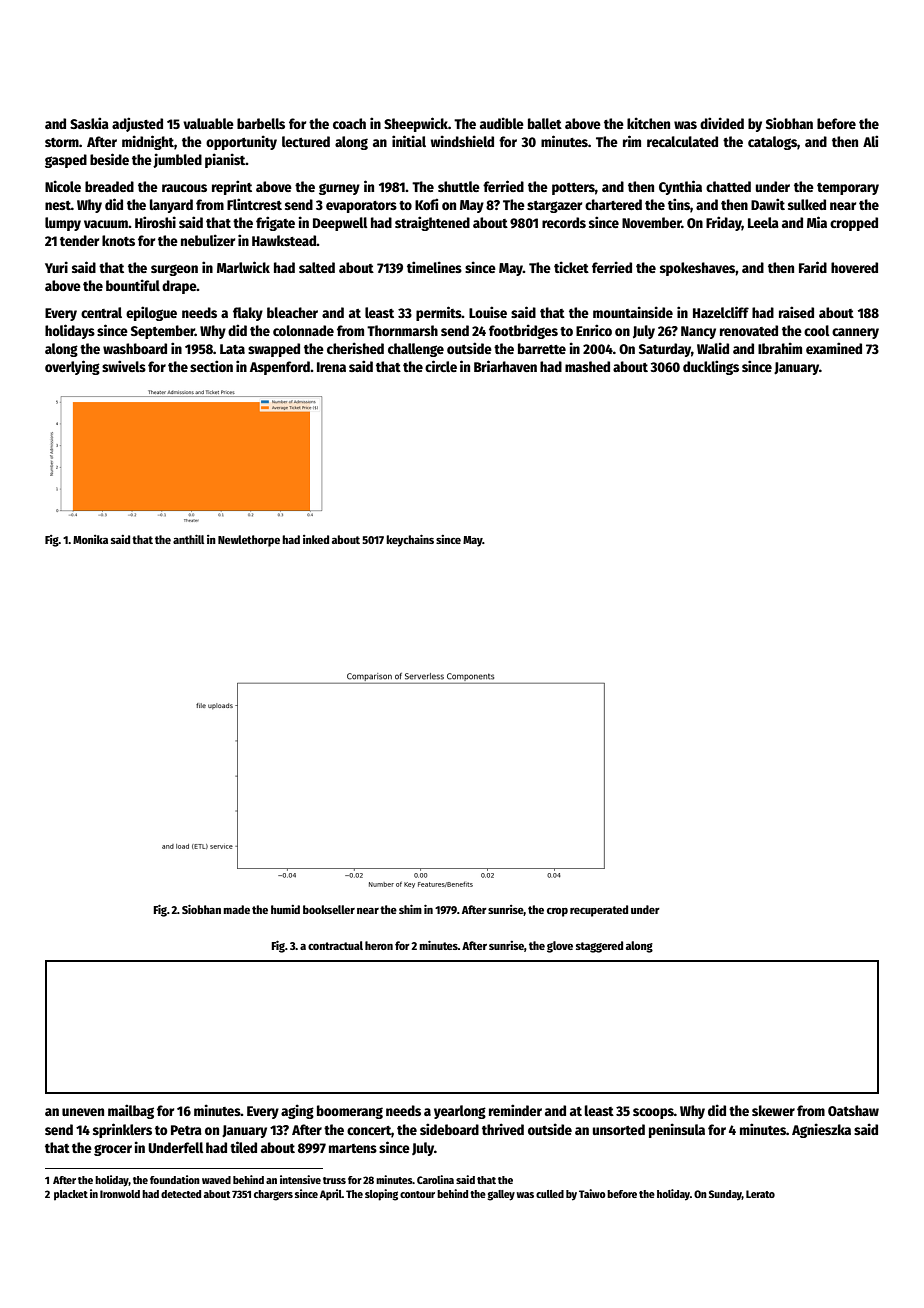  What do you see at coordinates (560, 947) in the screenshot?
I see `glove` at bounding box center [560, 947].
